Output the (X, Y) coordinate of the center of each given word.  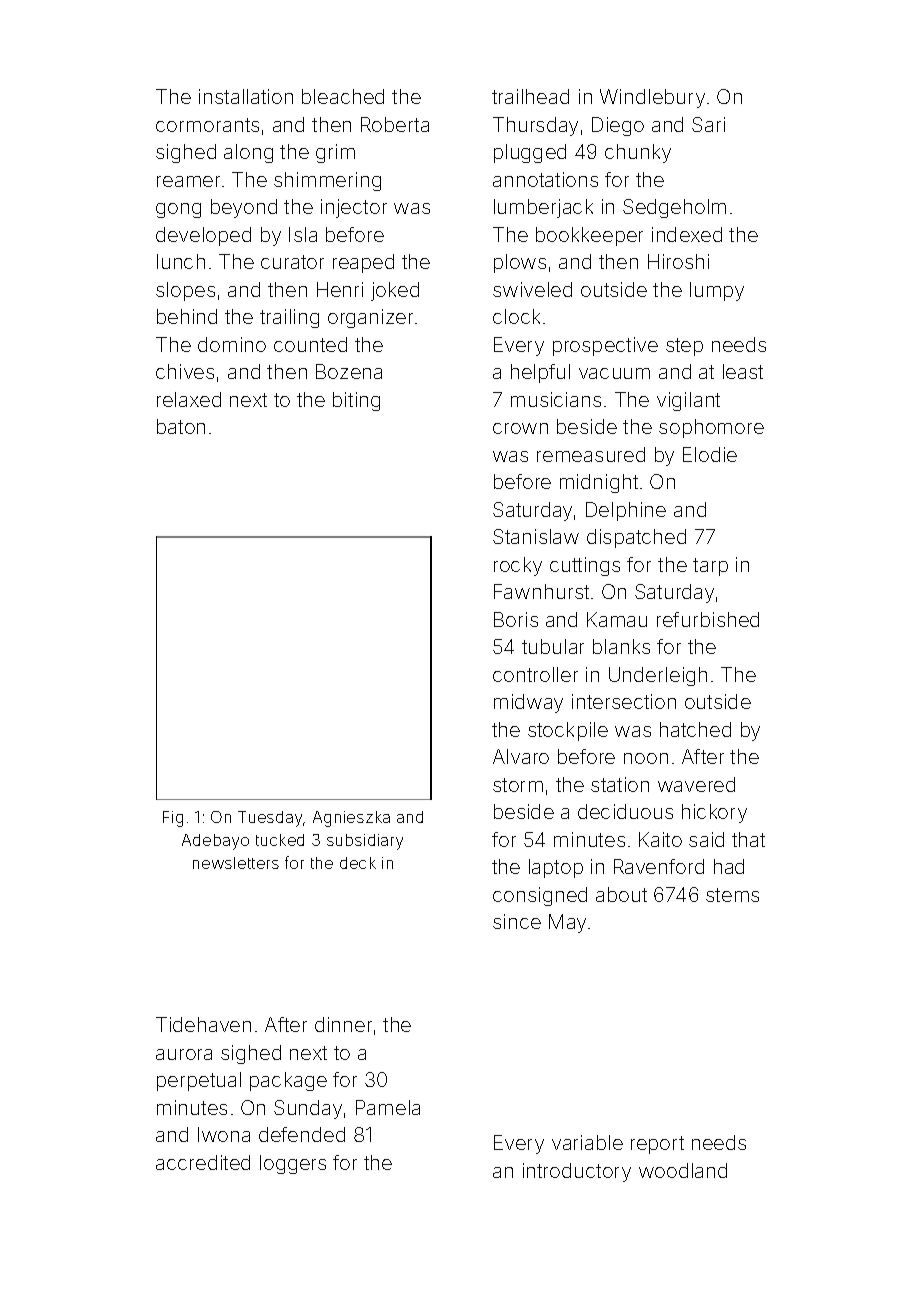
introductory (577, 1172)
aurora (184, 1054)
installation (246, 96)
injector (354, 208)
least (743, 371)
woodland (683, 1170)
